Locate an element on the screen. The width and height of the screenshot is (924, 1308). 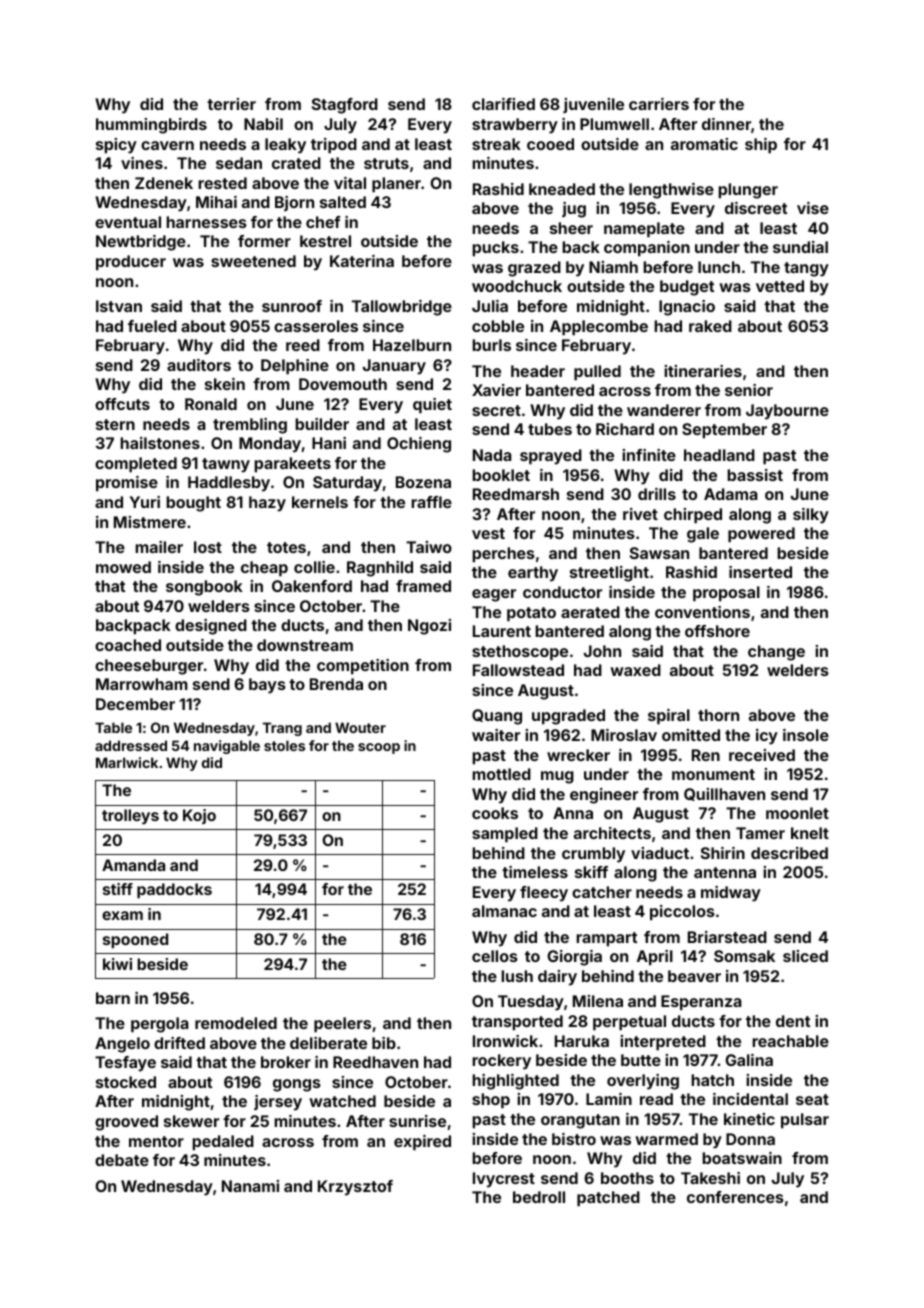
songbook is located at coordinates (204, 588).
